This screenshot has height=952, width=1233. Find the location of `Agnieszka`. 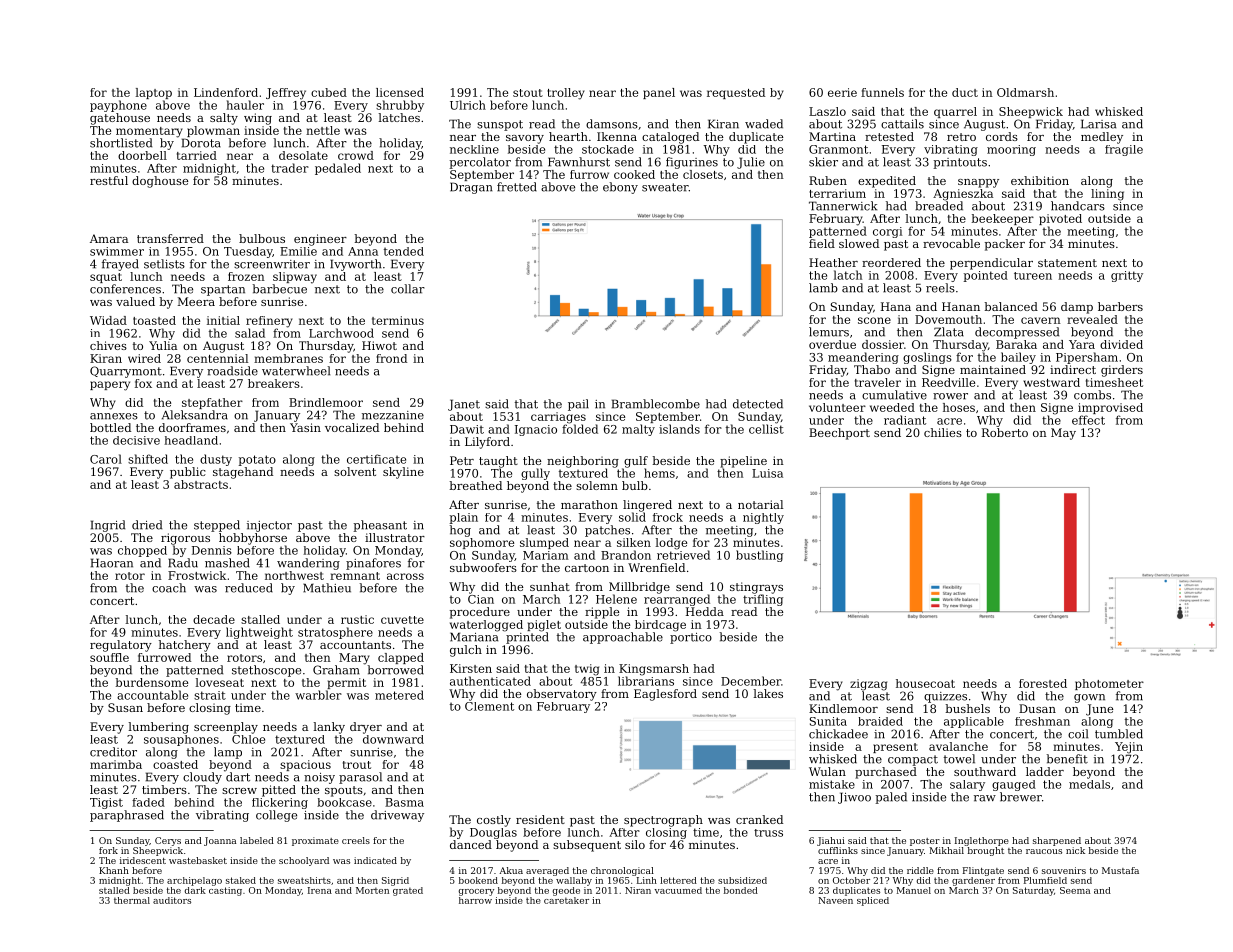

Agnieszka is located at coordinates (963, 195).
